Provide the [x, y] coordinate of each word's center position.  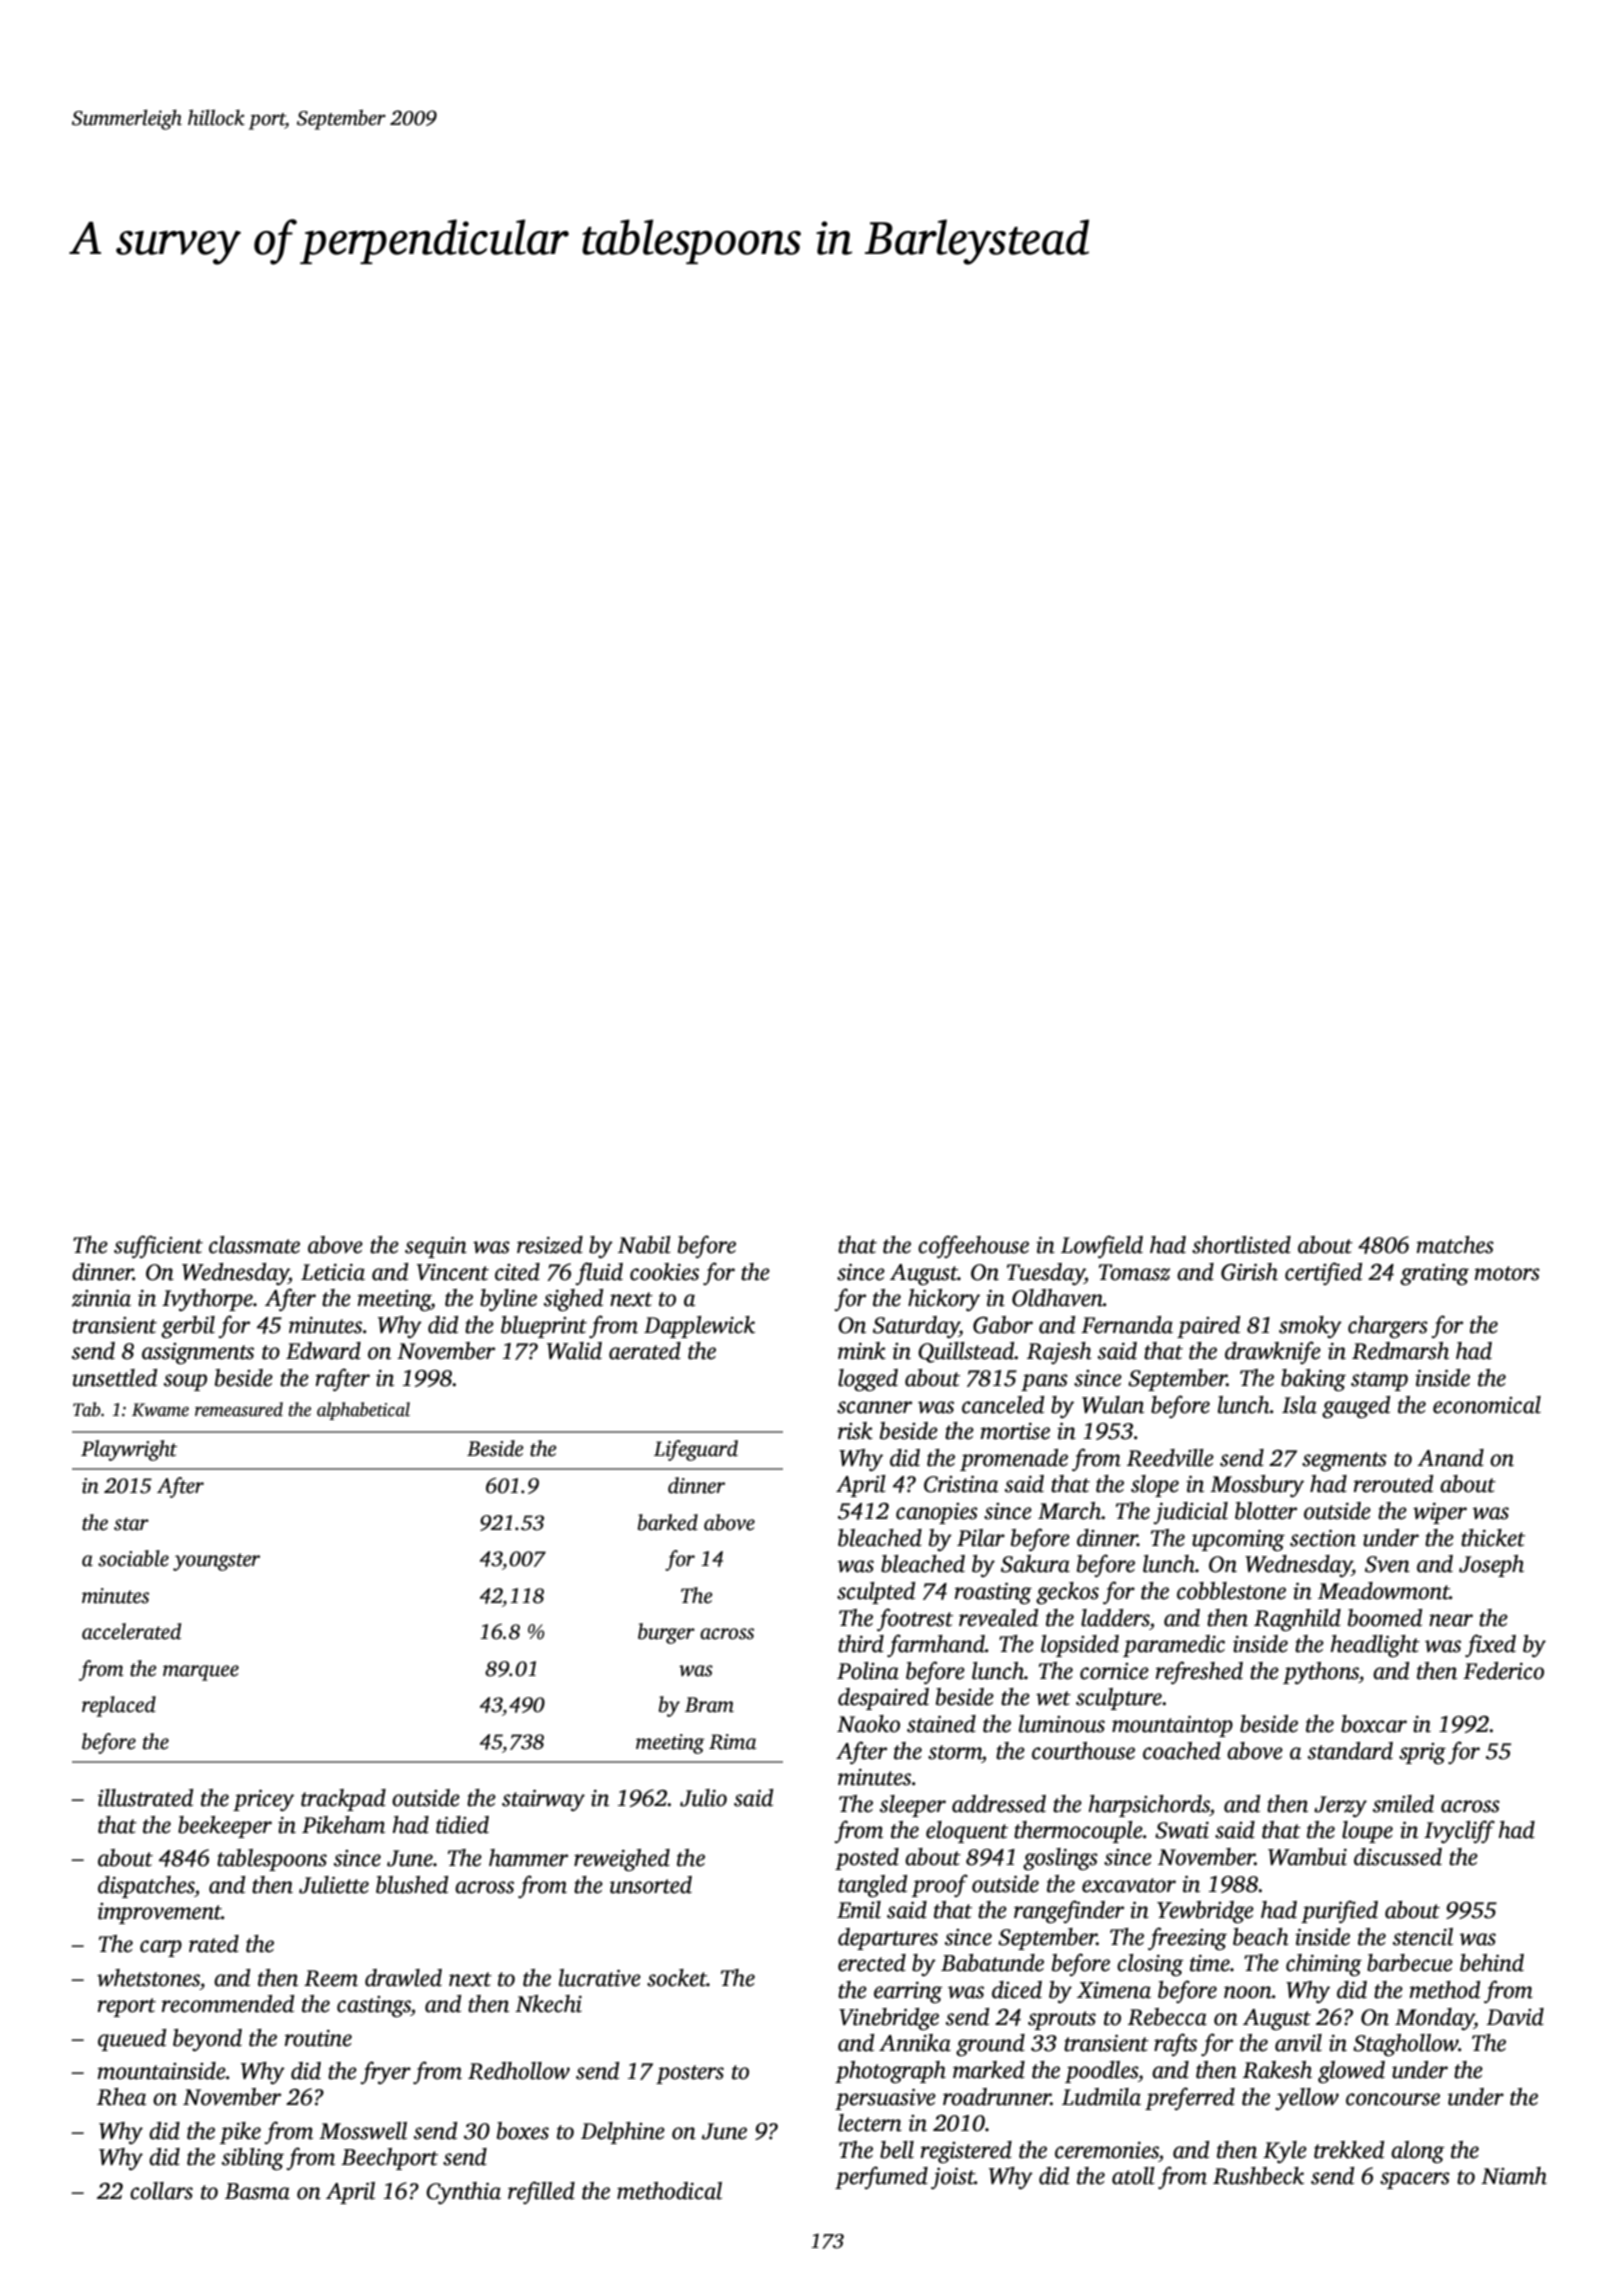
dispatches [146, 1887]
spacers [1415, 2180]
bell [897, 2150]
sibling [253, 2159]
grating [1434, 1275]
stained [941, 1724]
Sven [1387, 1564]
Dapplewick [699, 1327]
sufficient [158, 1246]
